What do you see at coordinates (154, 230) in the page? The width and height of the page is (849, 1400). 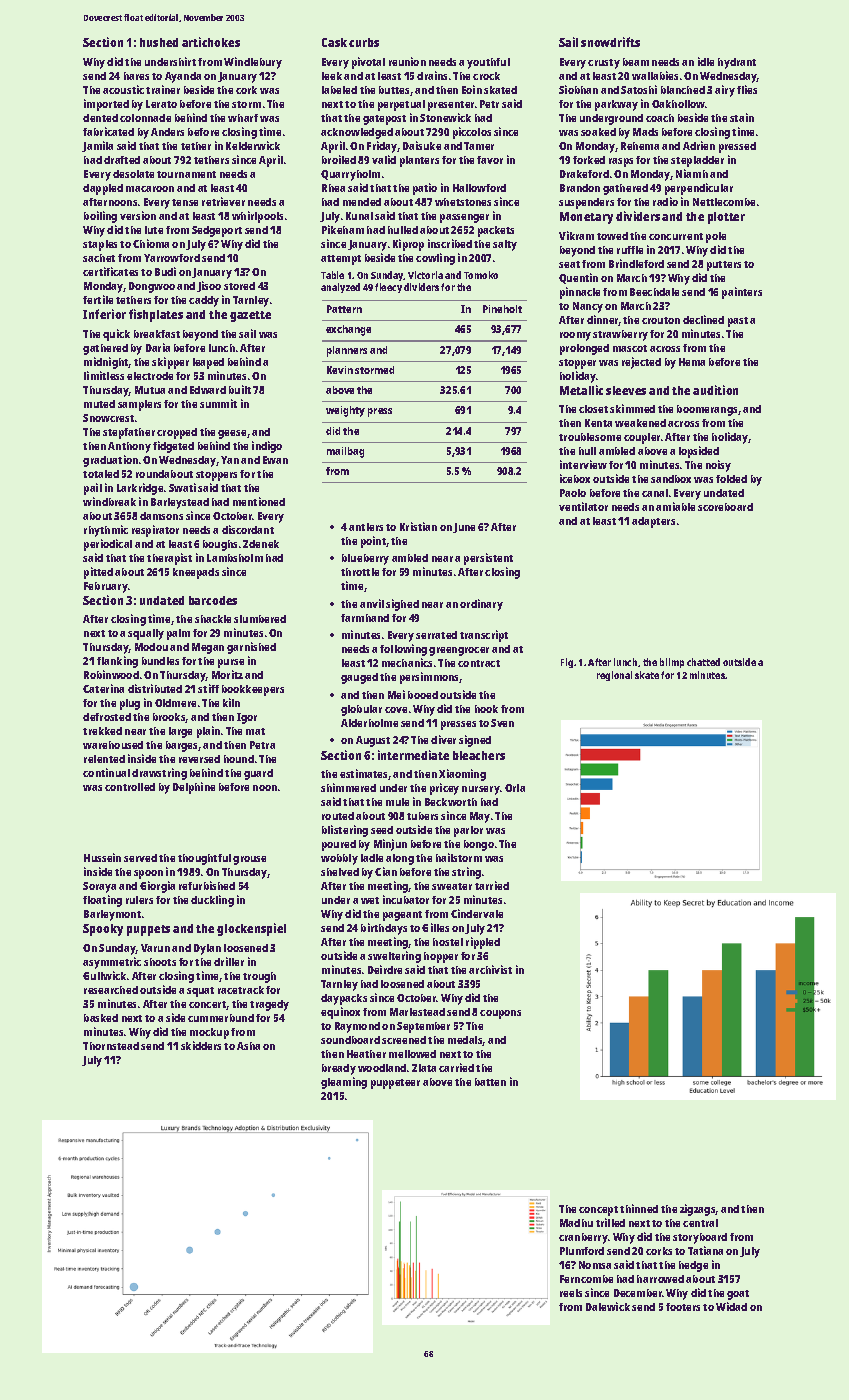 I see `lute` at bounding box center [154, 230].
